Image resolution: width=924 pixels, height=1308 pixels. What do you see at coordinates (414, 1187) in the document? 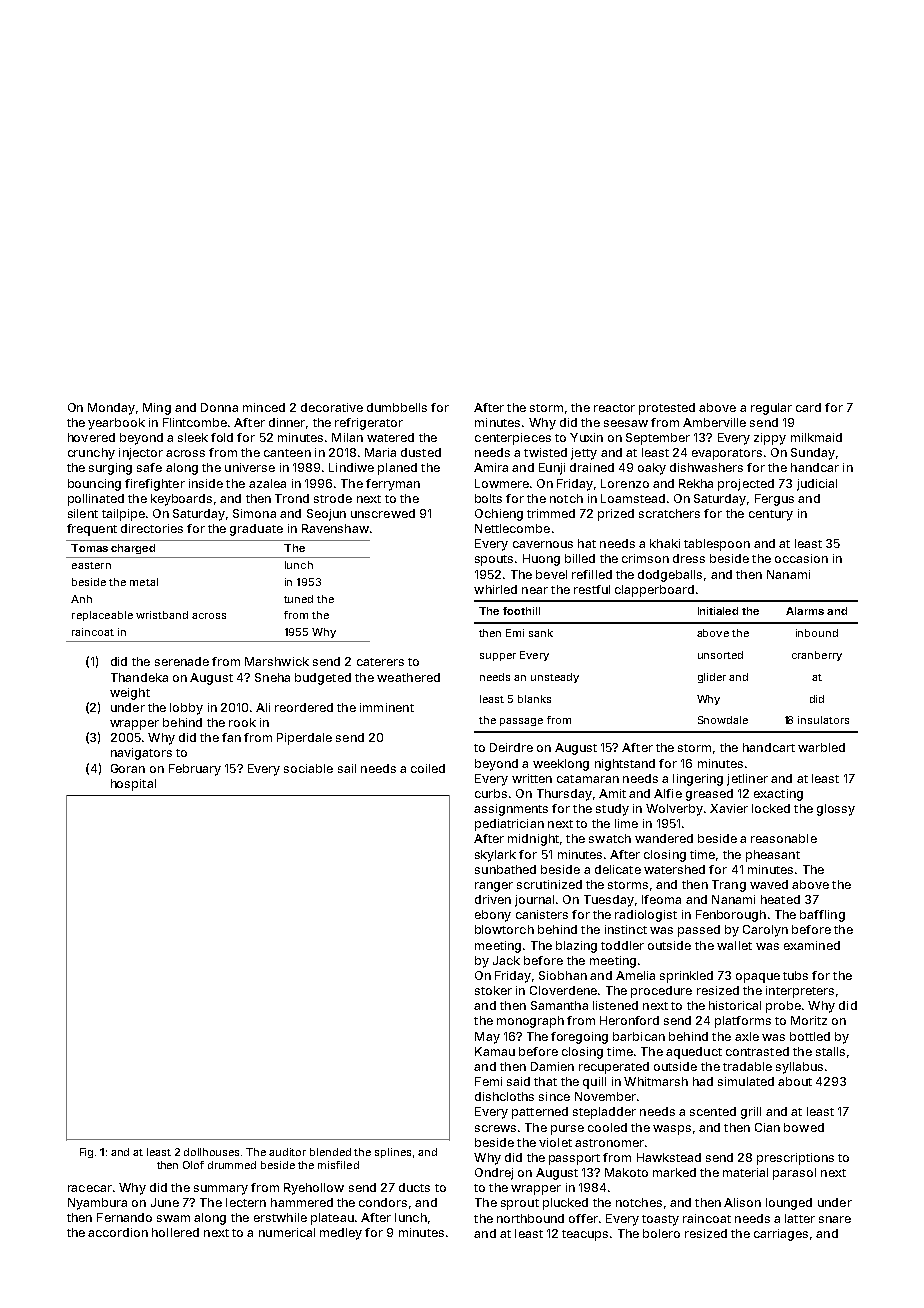
I see `ducts` at bounding box center [414, 1187].
